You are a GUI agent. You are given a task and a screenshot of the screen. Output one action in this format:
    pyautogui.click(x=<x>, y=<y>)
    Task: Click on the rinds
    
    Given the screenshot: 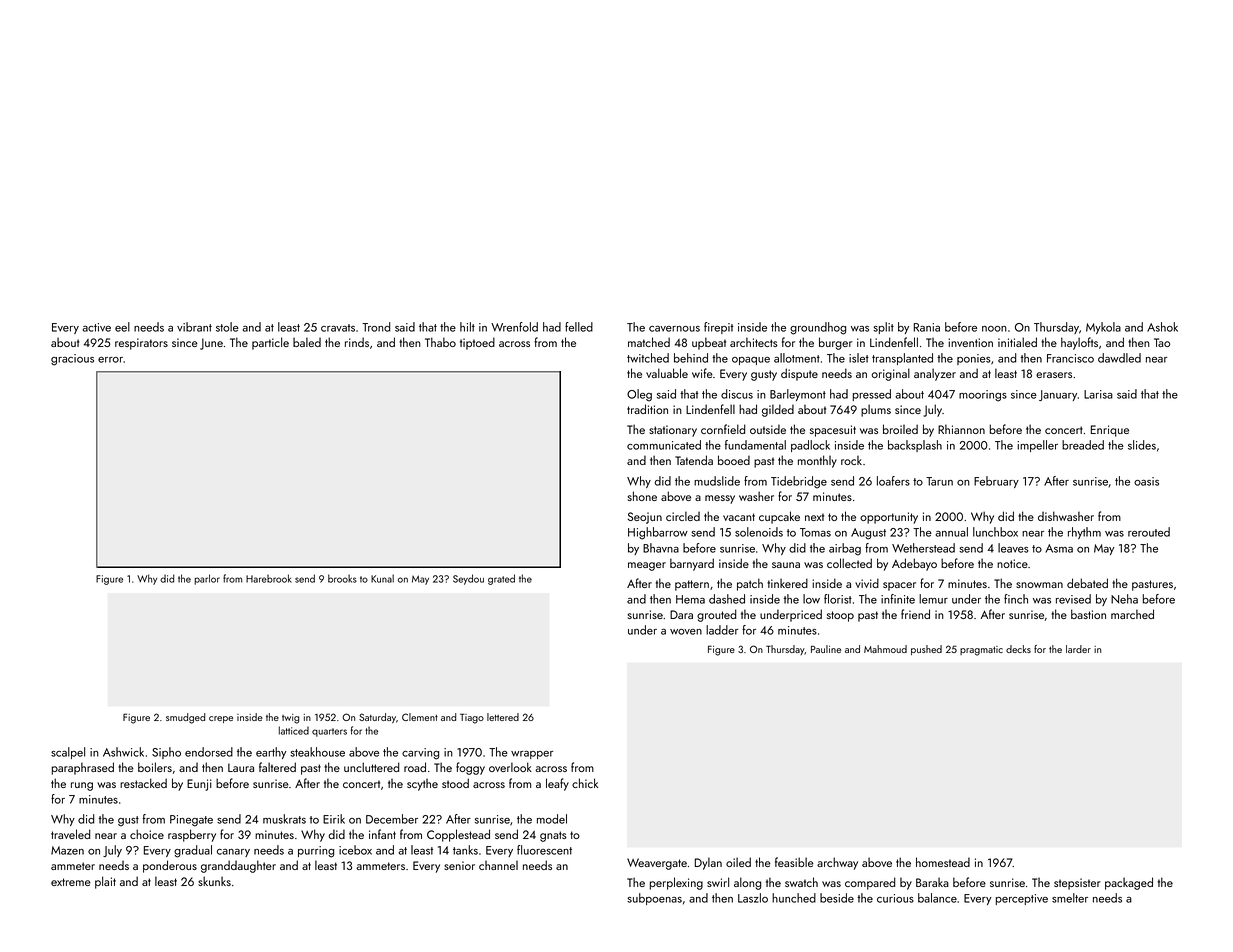 What is the action you would take?
    pyautogui.click(x=357, y=342)
